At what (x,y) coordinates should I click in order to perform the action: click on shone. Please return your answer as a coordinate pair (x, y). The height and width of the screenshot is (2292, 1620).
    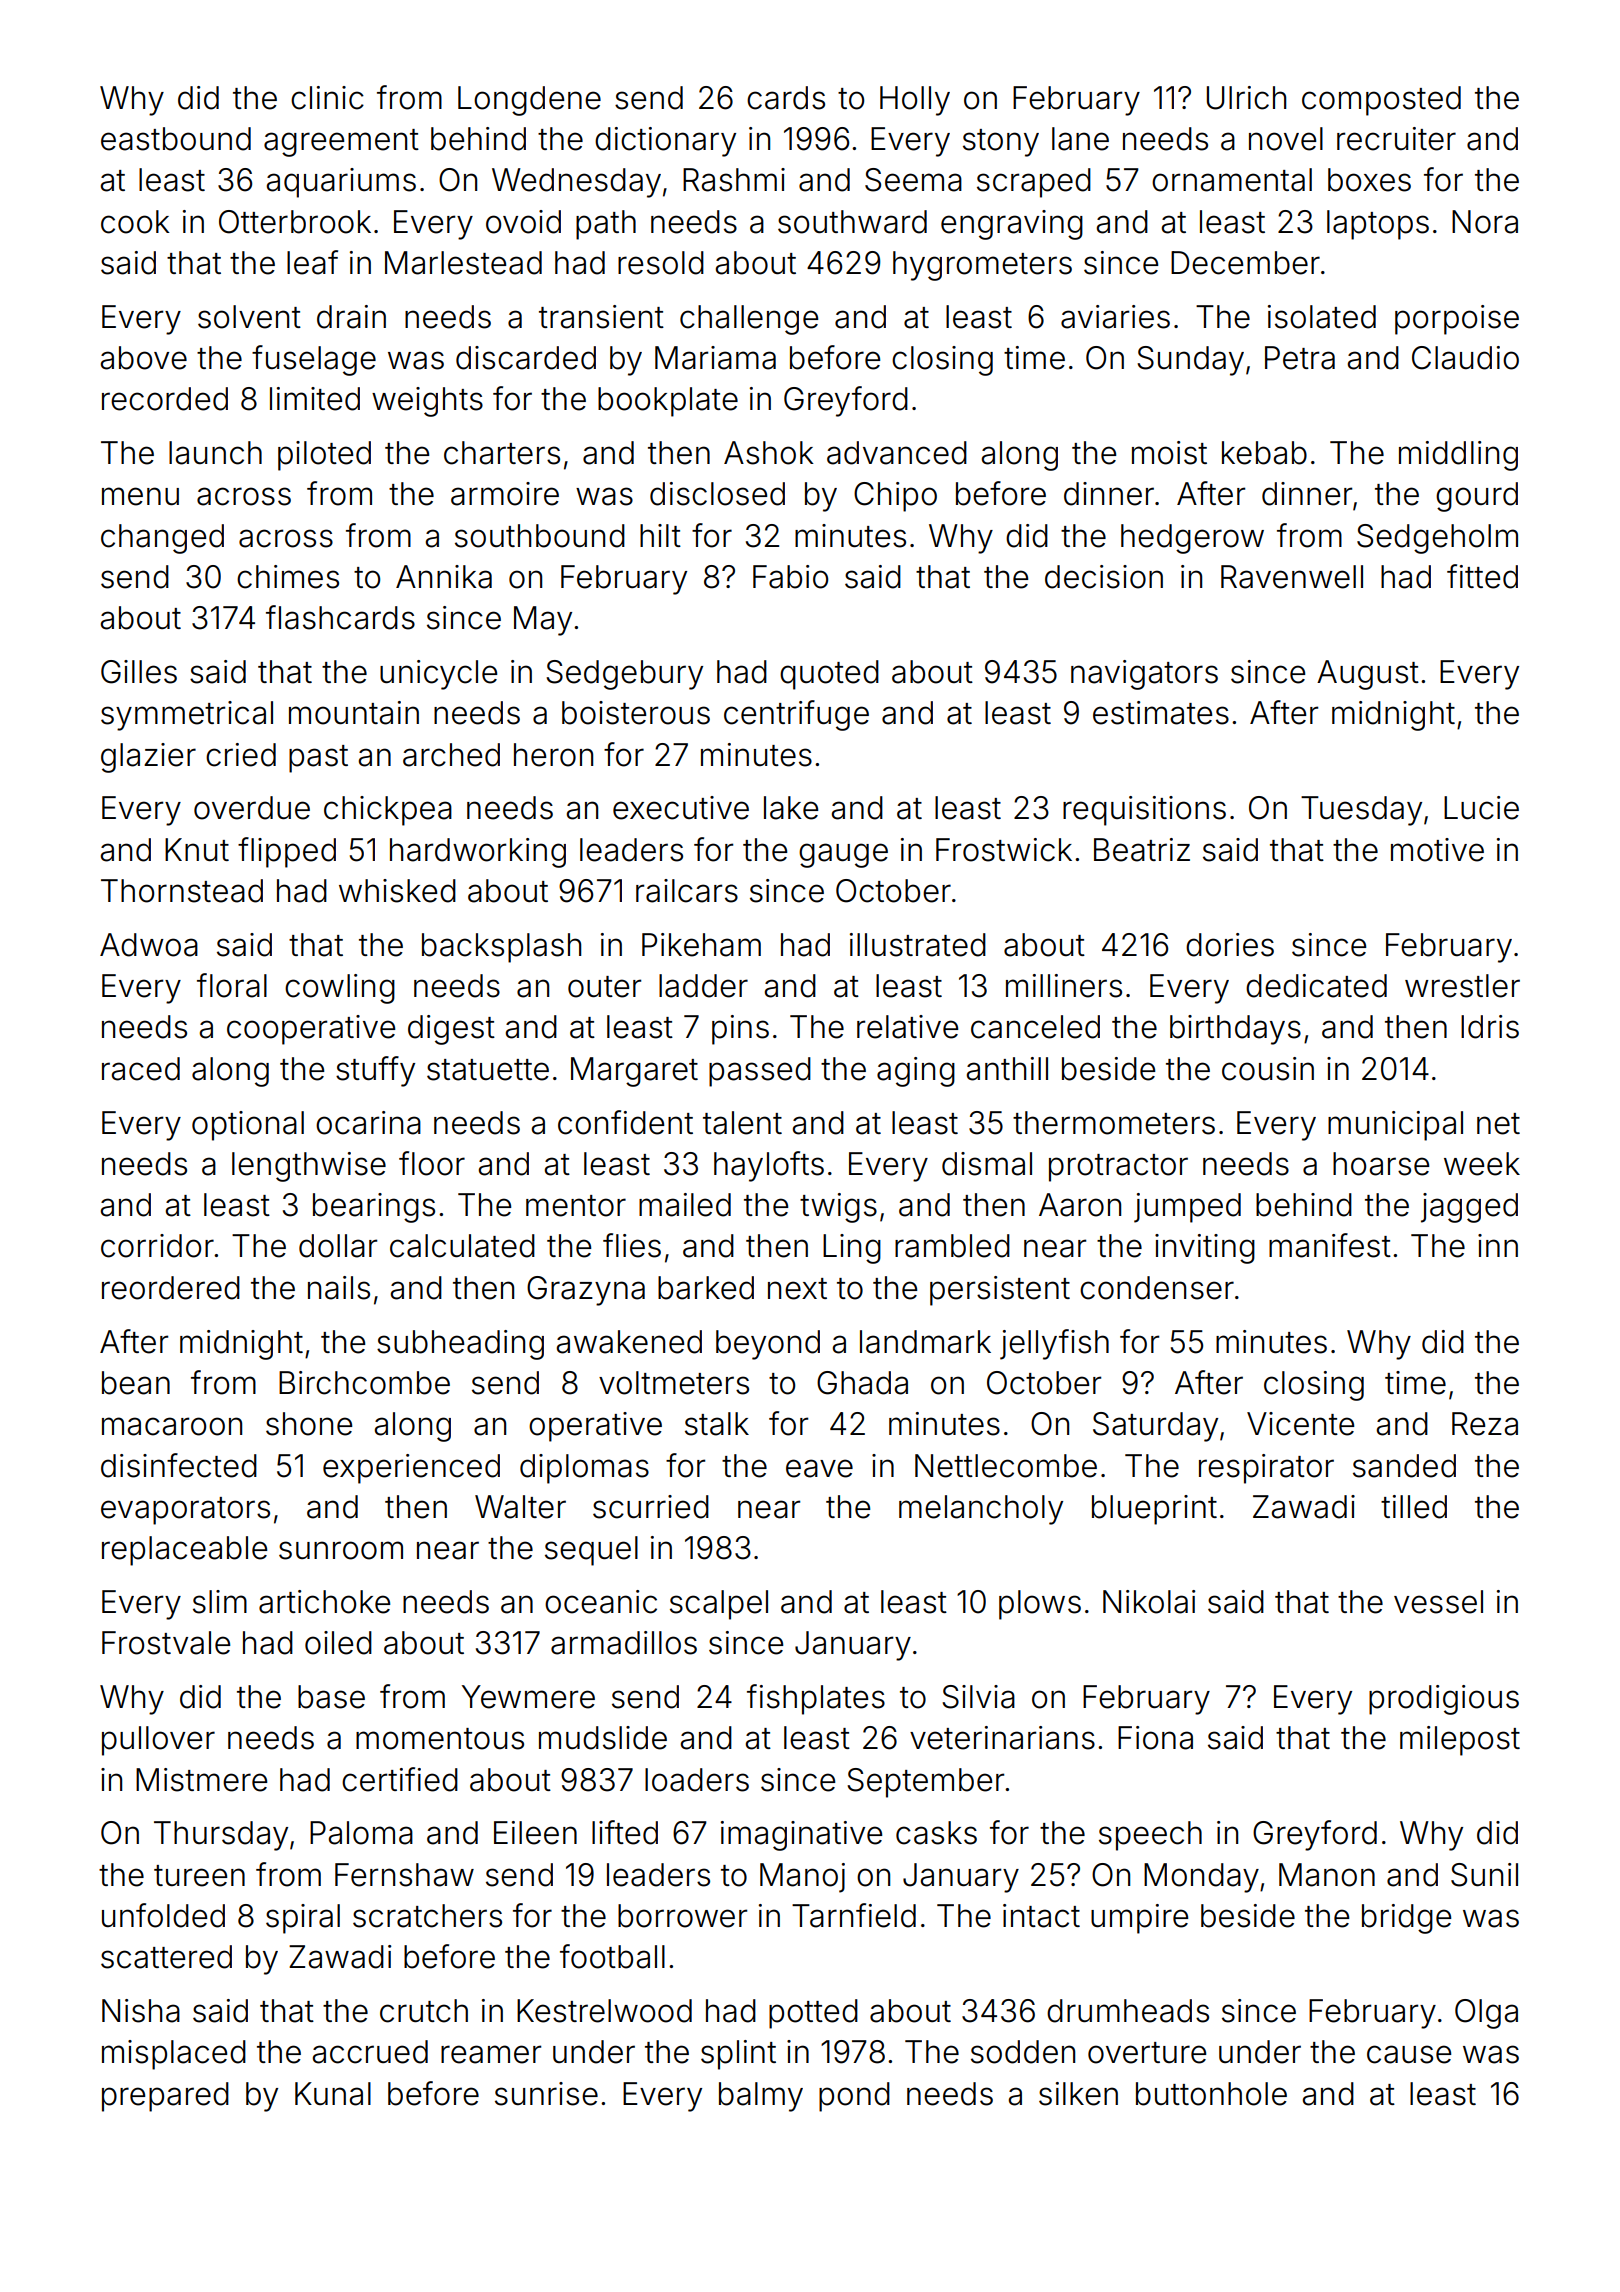
    Looking at the image, I should click on (309, 1424).
